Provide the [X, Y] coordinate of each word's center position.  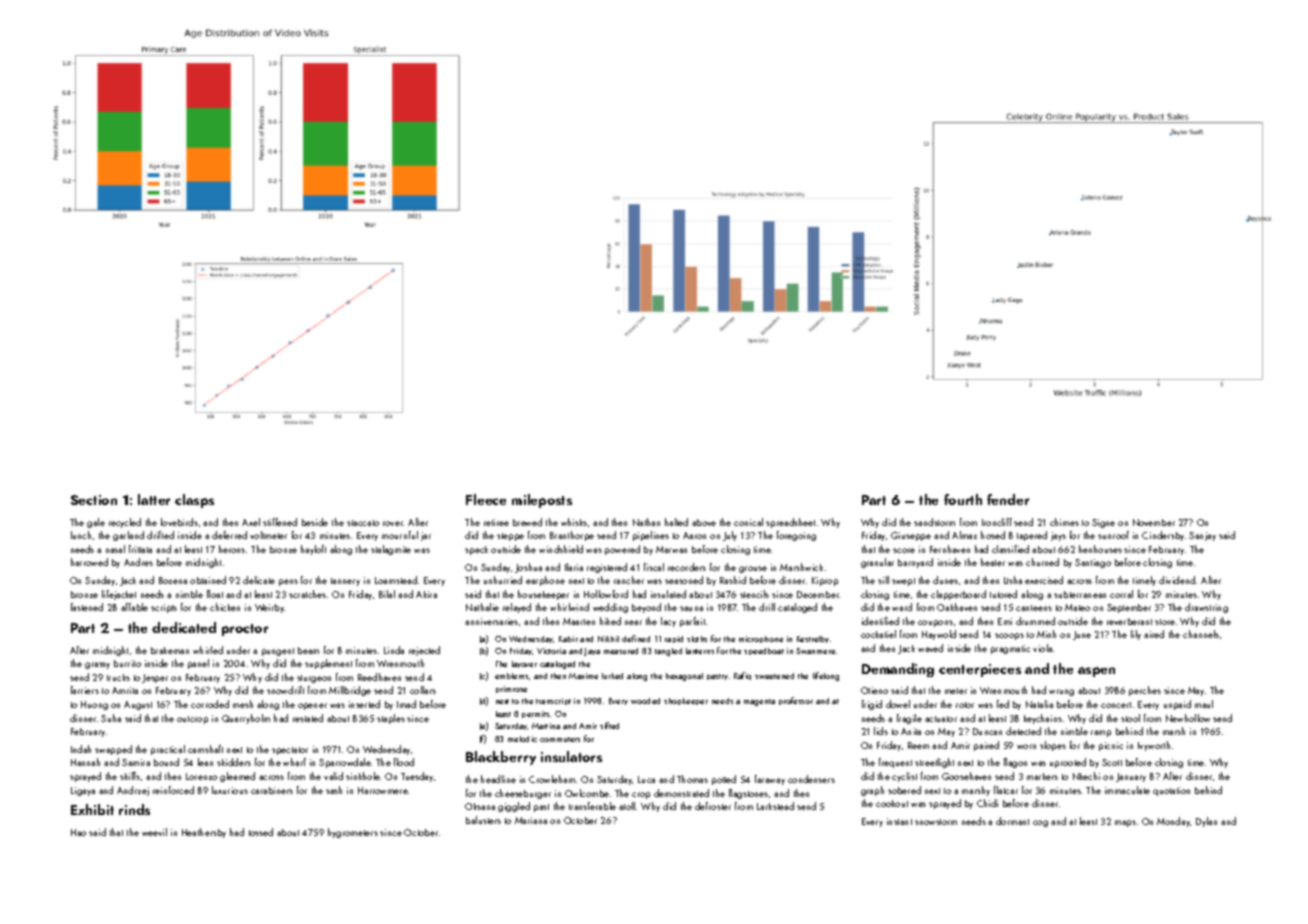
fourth [963, 499]
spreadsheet [790, 523]
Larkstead [775, 806]
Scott [1112, 762]
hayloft [313, 550]
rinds [134, 809]
